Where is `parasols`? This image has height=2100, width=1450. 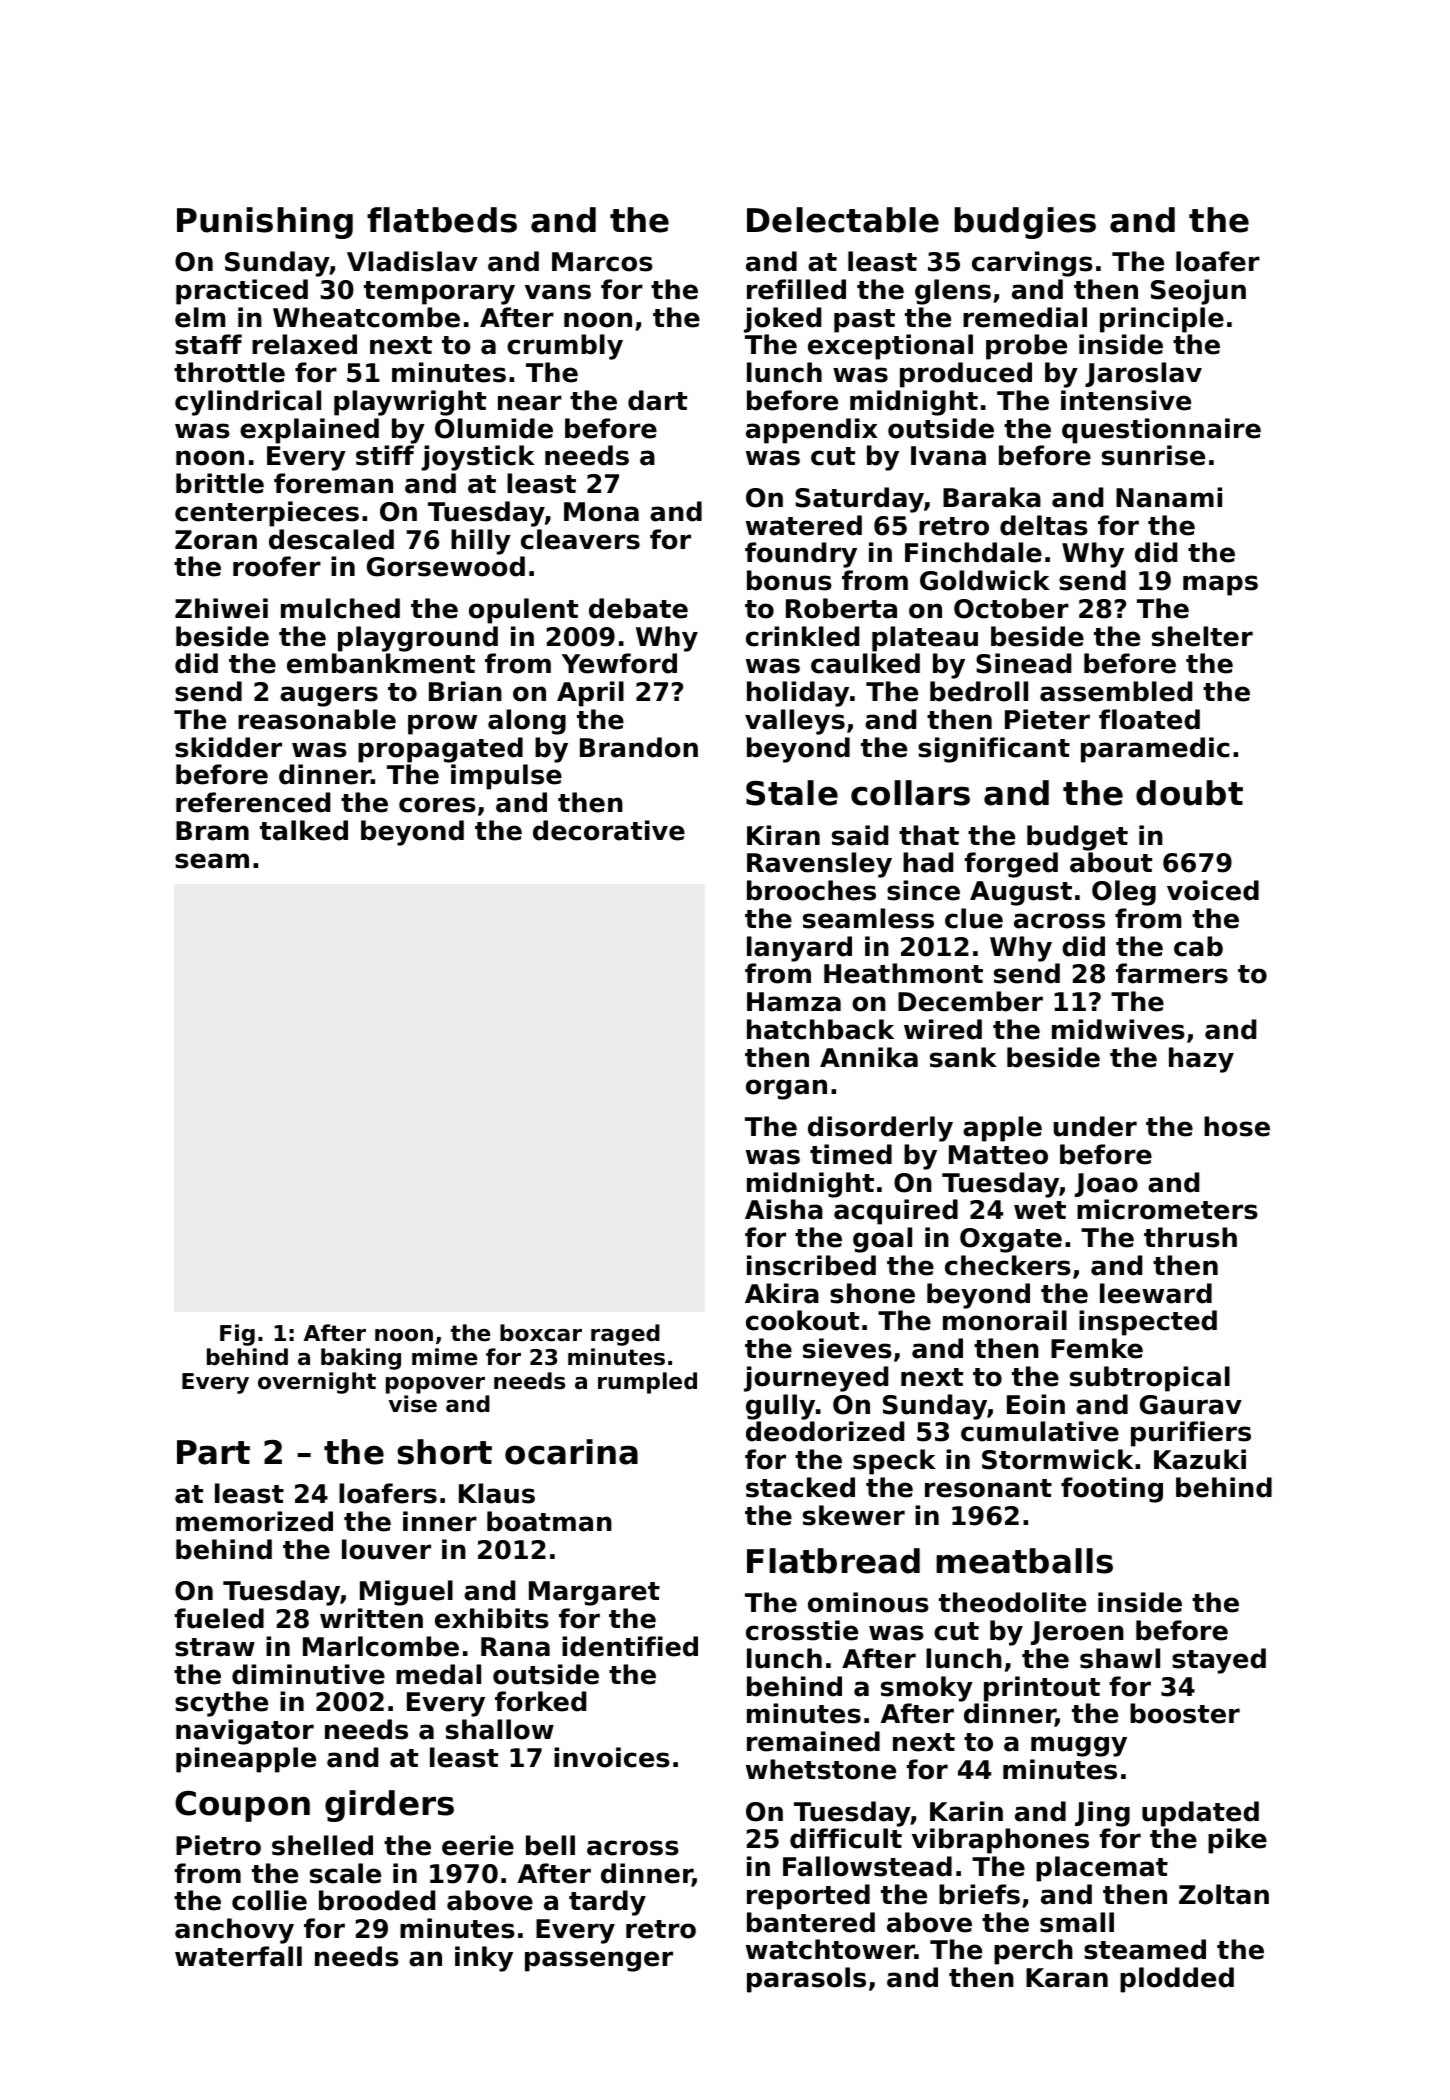 parasols is located at coordinates (806, 1980).
